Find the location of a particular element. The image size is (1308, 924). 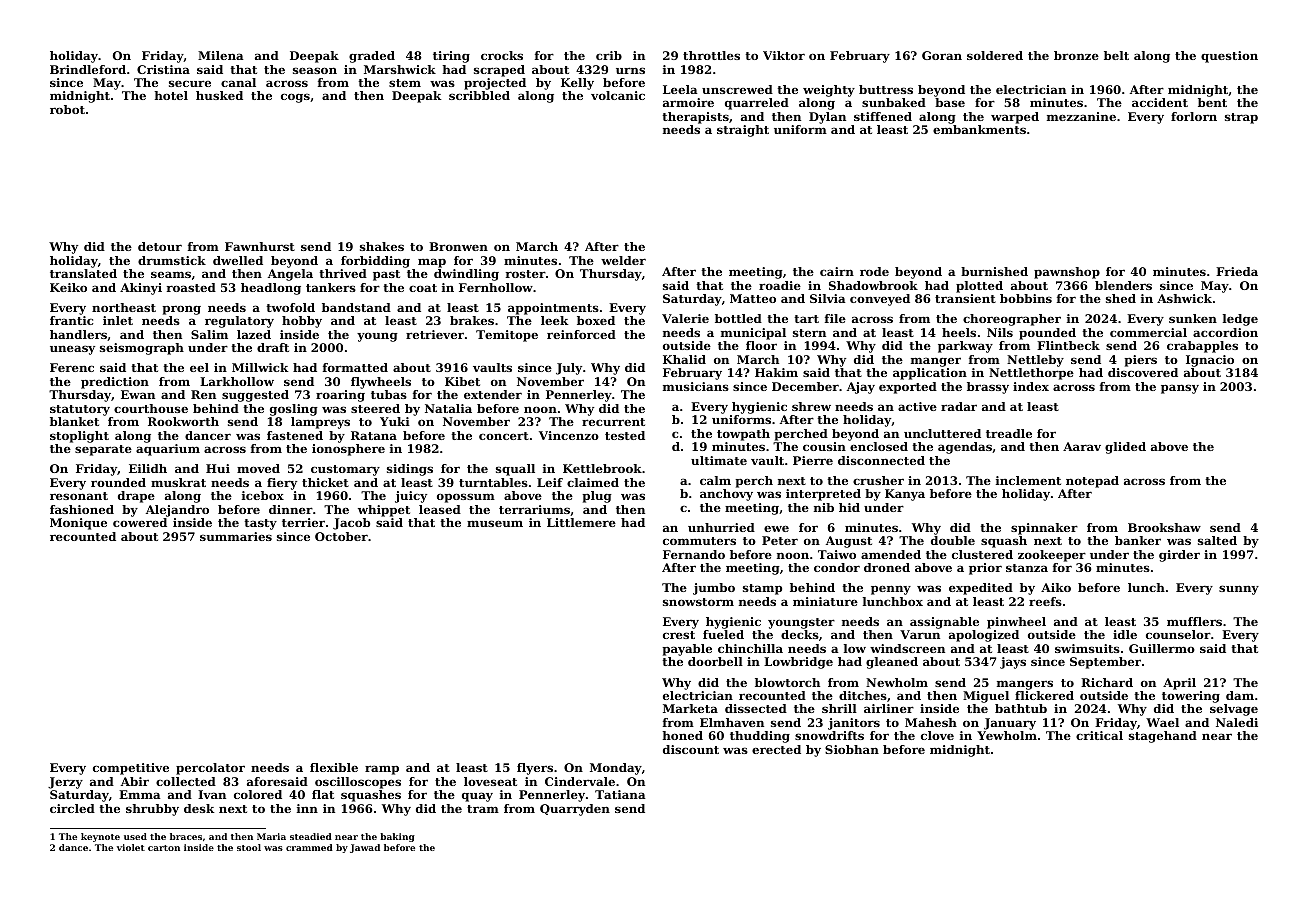

question is located at coordinates (1229, 57).
